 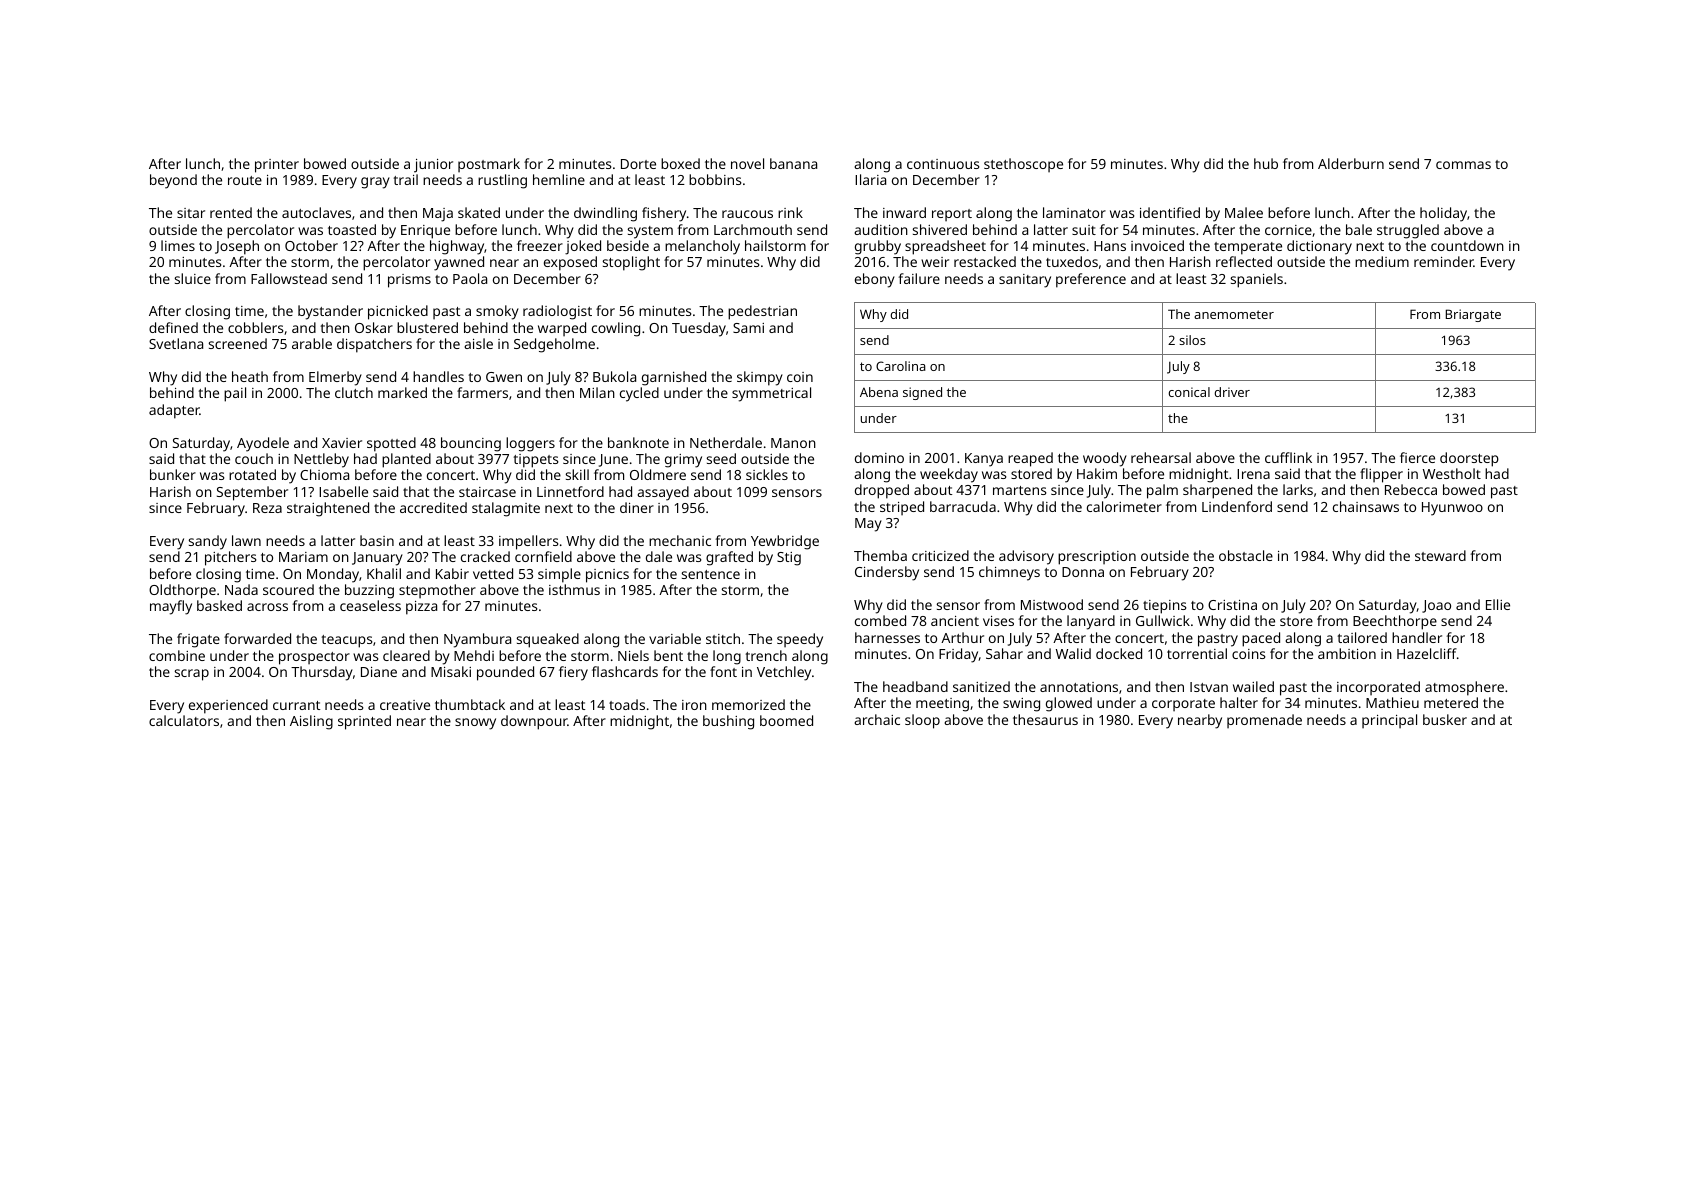 What do you see at coordinates (1351, 163) in the page?
I see `Alderburn` at bounding box center [1351, 163].
